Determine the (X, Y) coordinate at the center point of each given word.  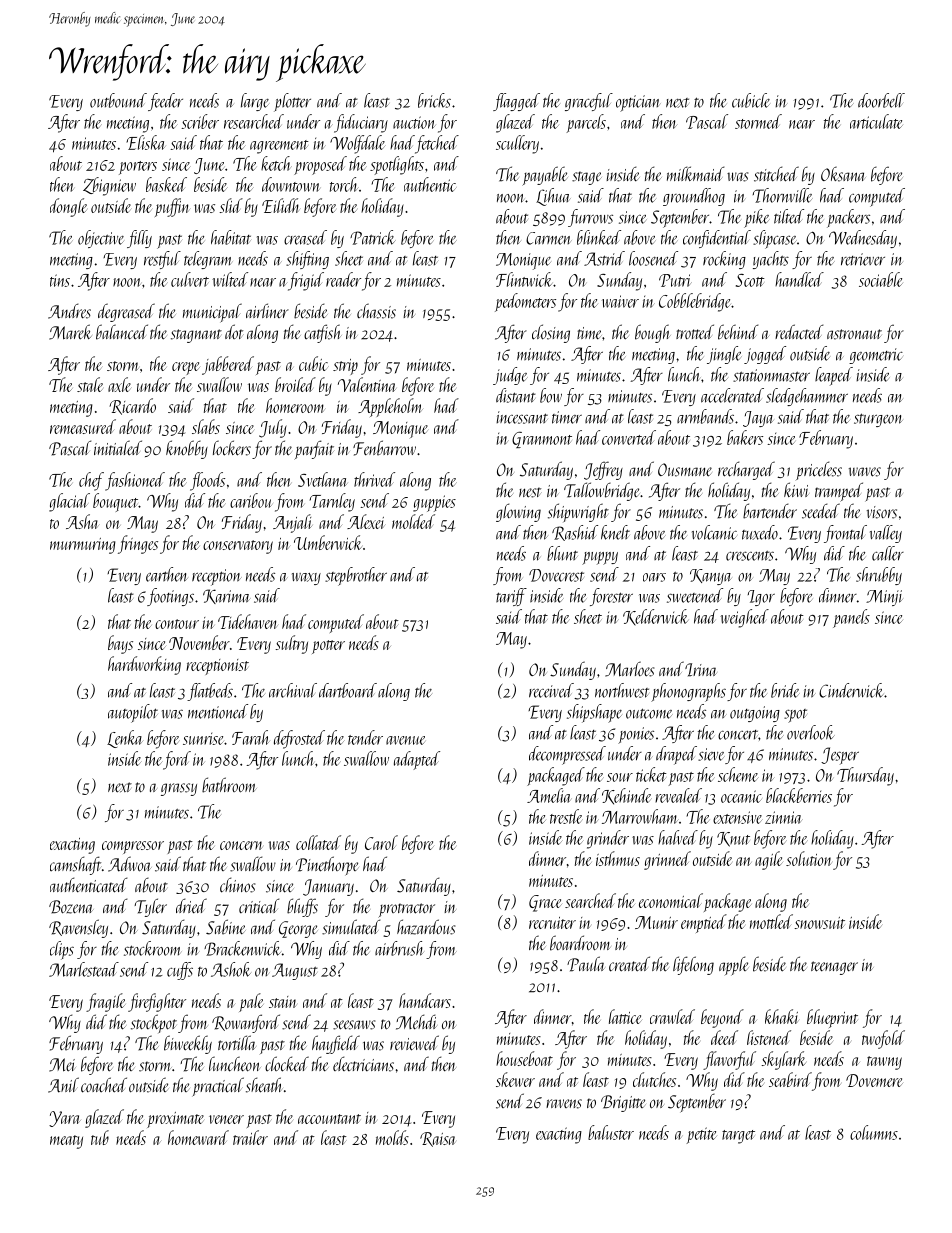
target (738, 1137)
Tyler (150, 907)
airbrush (399, 948)
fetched (437, 144)
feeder (165, 102)
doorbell (881, 100)
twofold (883, 1039)
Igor (761, 598)
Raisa (437, 1139)
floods (207, 481)
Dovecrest (556, 575)
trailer (250, 1137)
